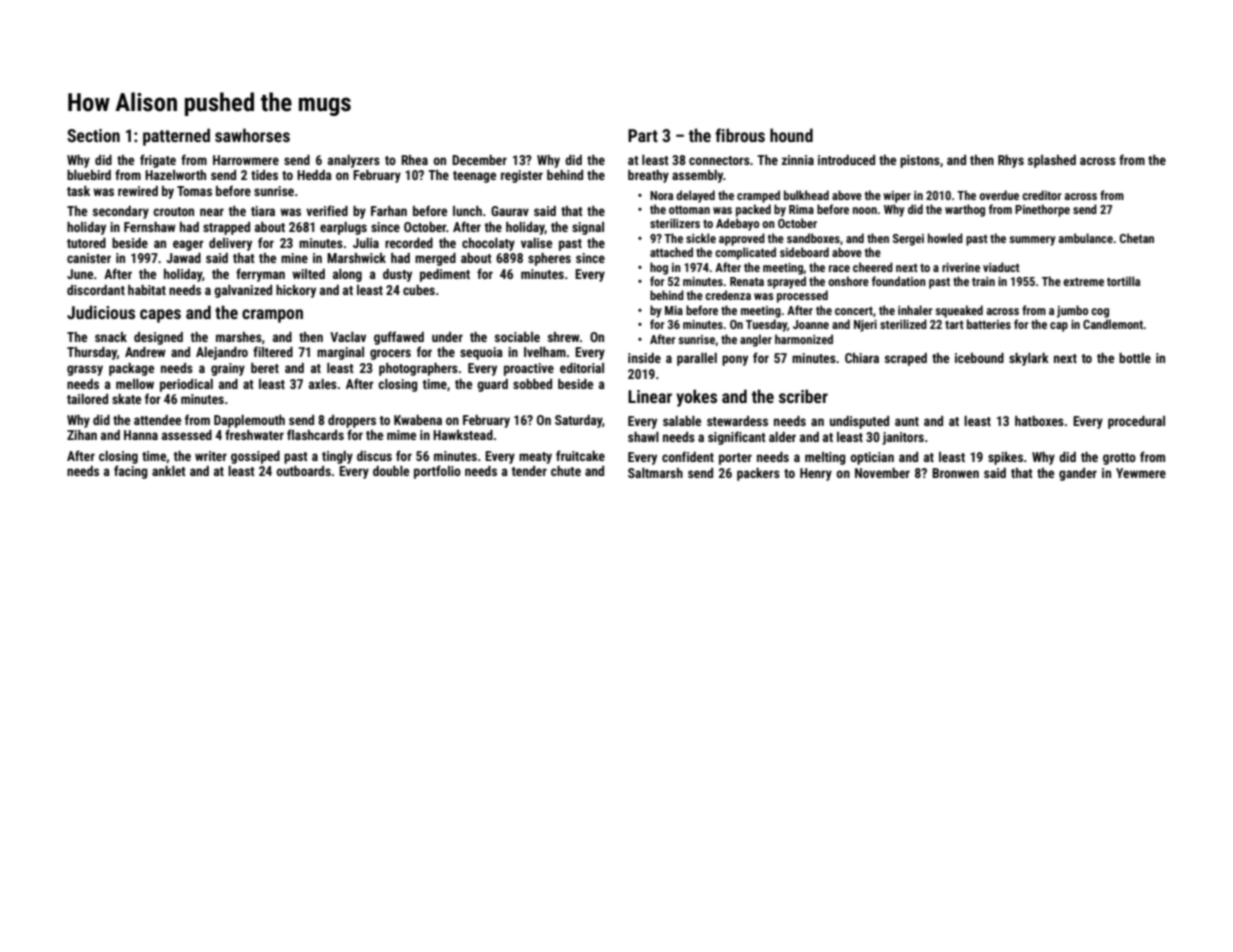 The image size is (1233, 952). Describe the element at coordinates (391, 471) in the screenshot. I see `double` at that location.
